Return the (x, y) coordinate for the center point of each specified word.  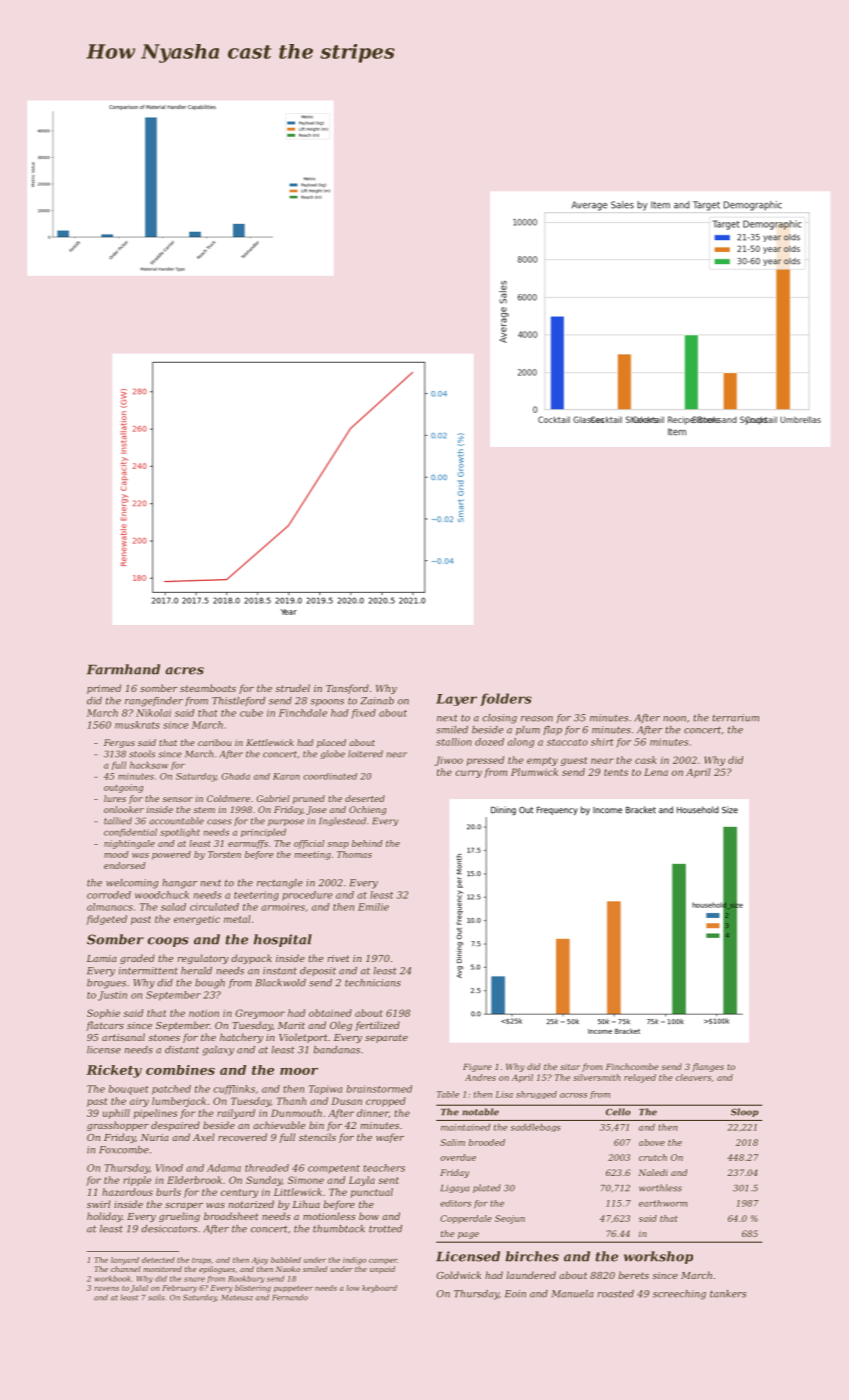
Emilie (373, 907)
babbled (286, 1260)
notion (204, 1013)
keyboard (379, 1289)
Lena (656, 772)
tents (616, 772)
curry (468, 774)
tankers (728, 1294)
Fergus (119, 743)
